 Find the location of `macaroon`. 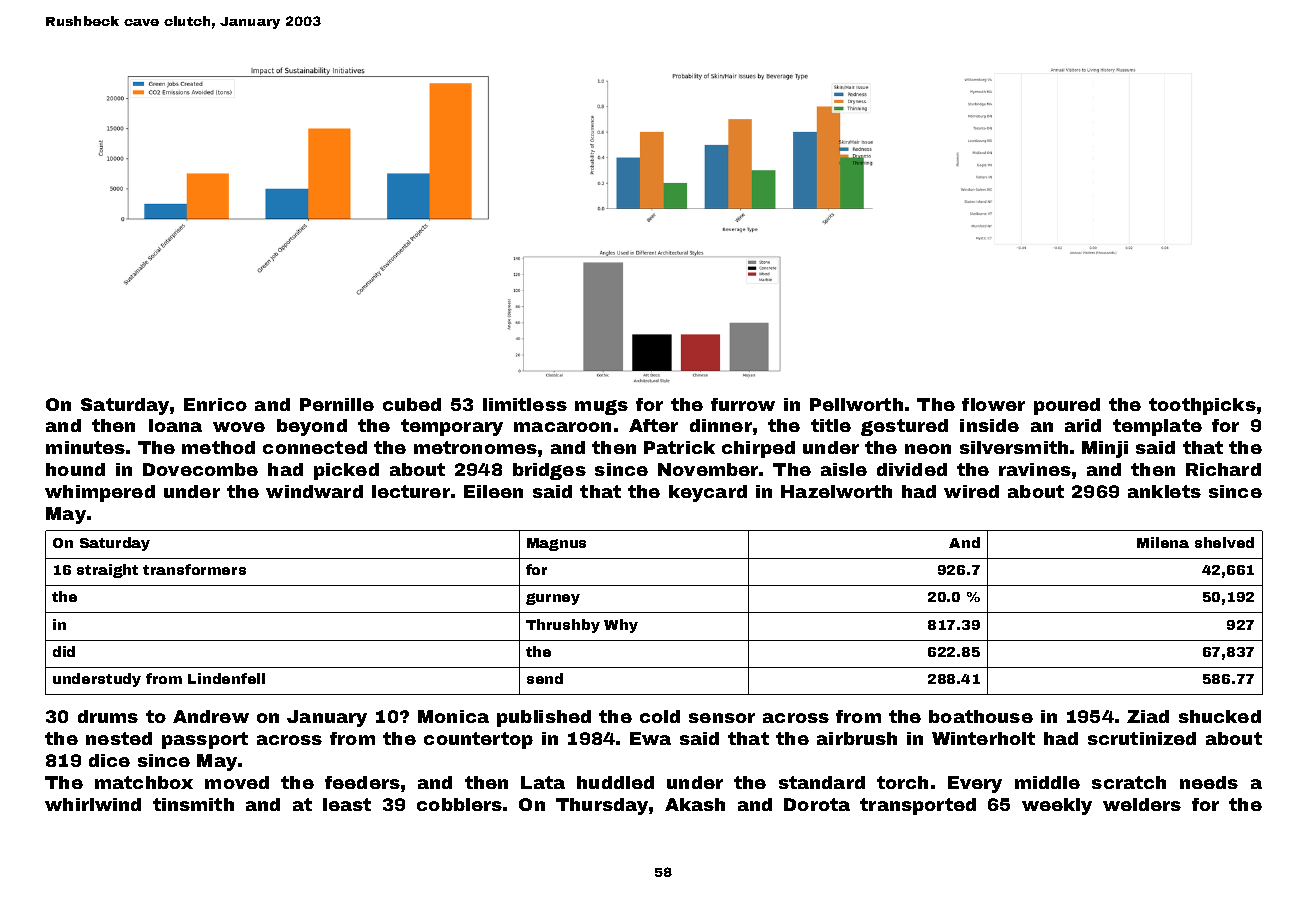

macaroon is located at coordinates (562, 427).
